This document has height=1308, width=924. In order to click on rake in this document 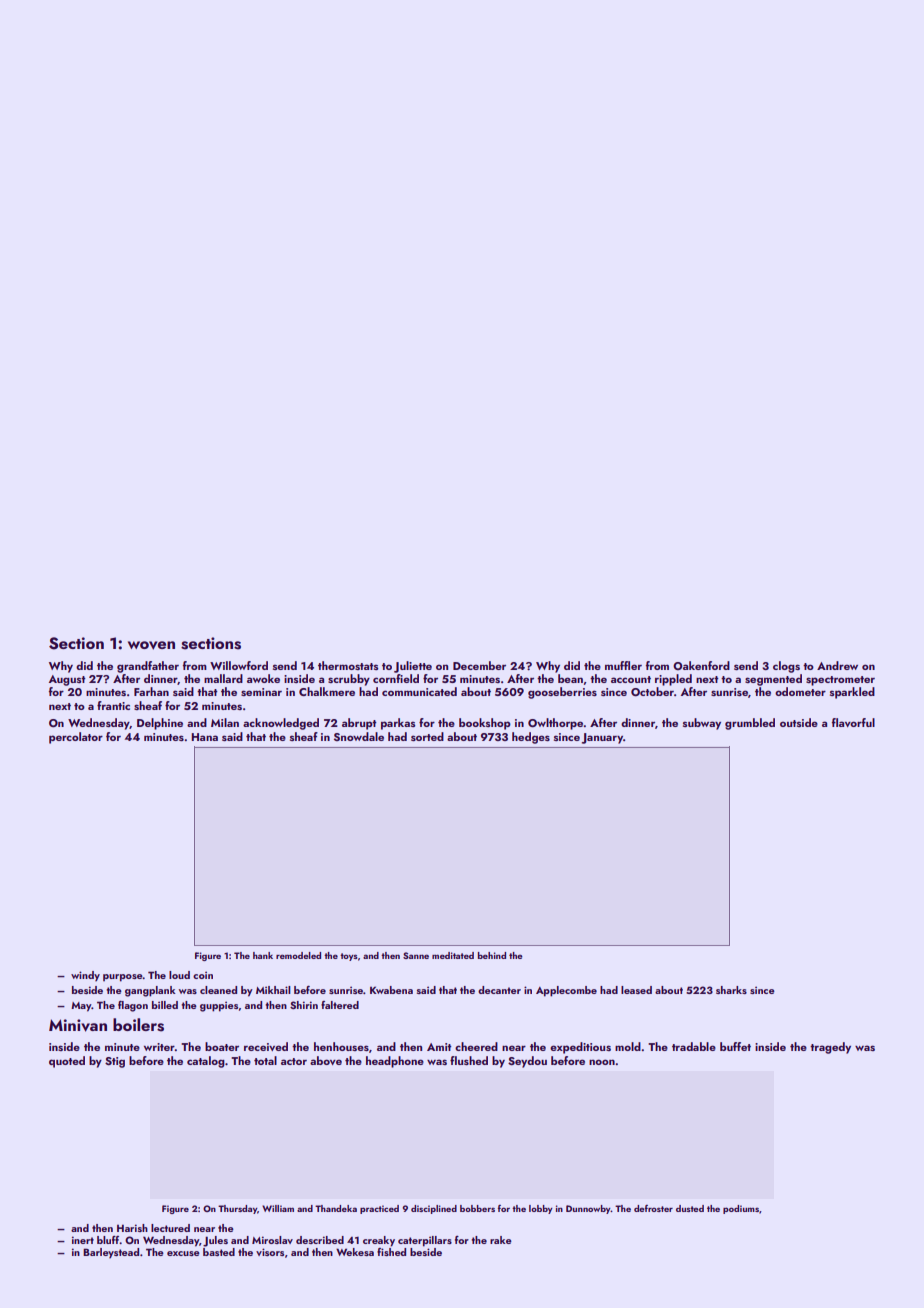, I will do `click(501, 1240)`.
